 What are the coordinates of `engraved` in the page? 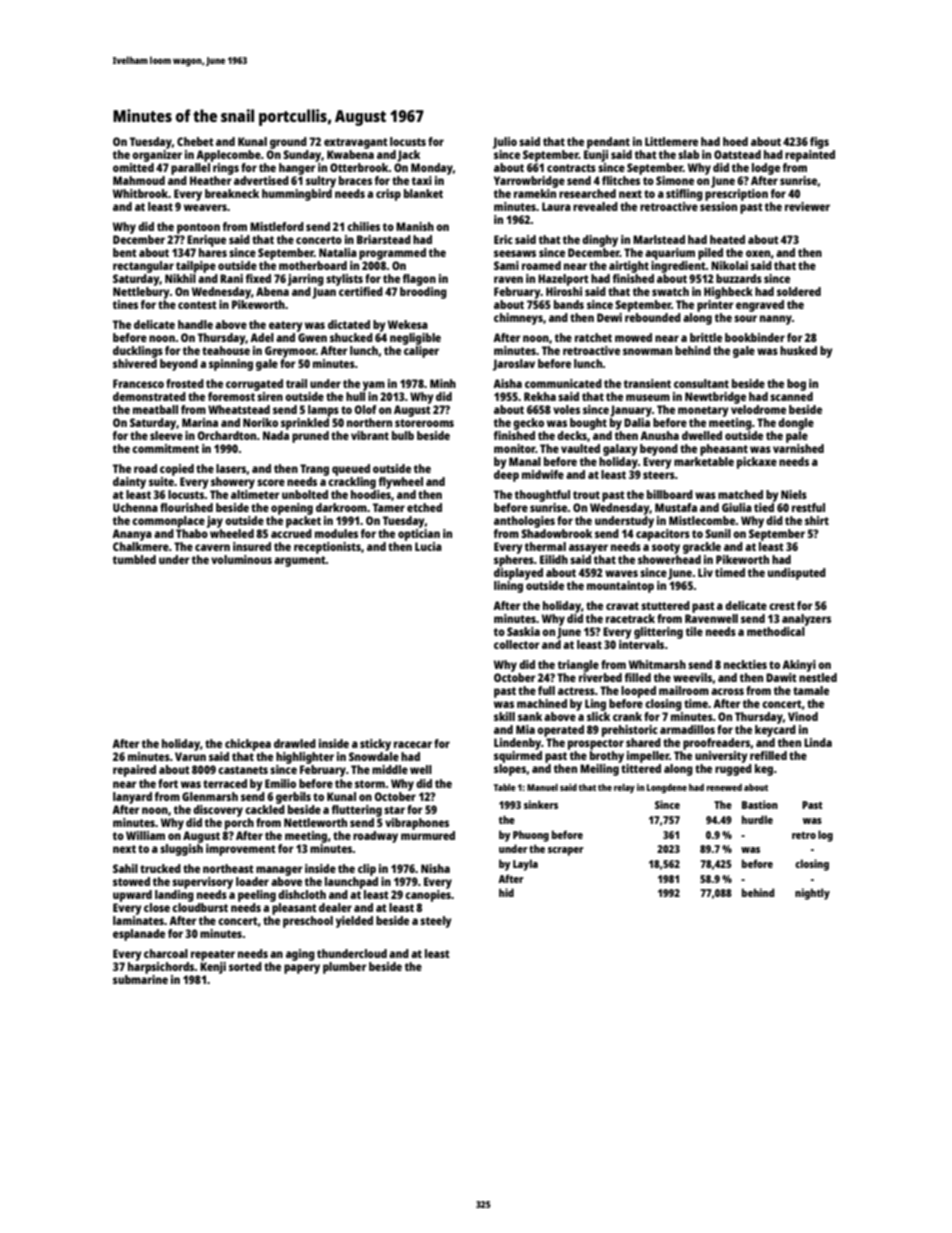 It's located at (760, 306).
